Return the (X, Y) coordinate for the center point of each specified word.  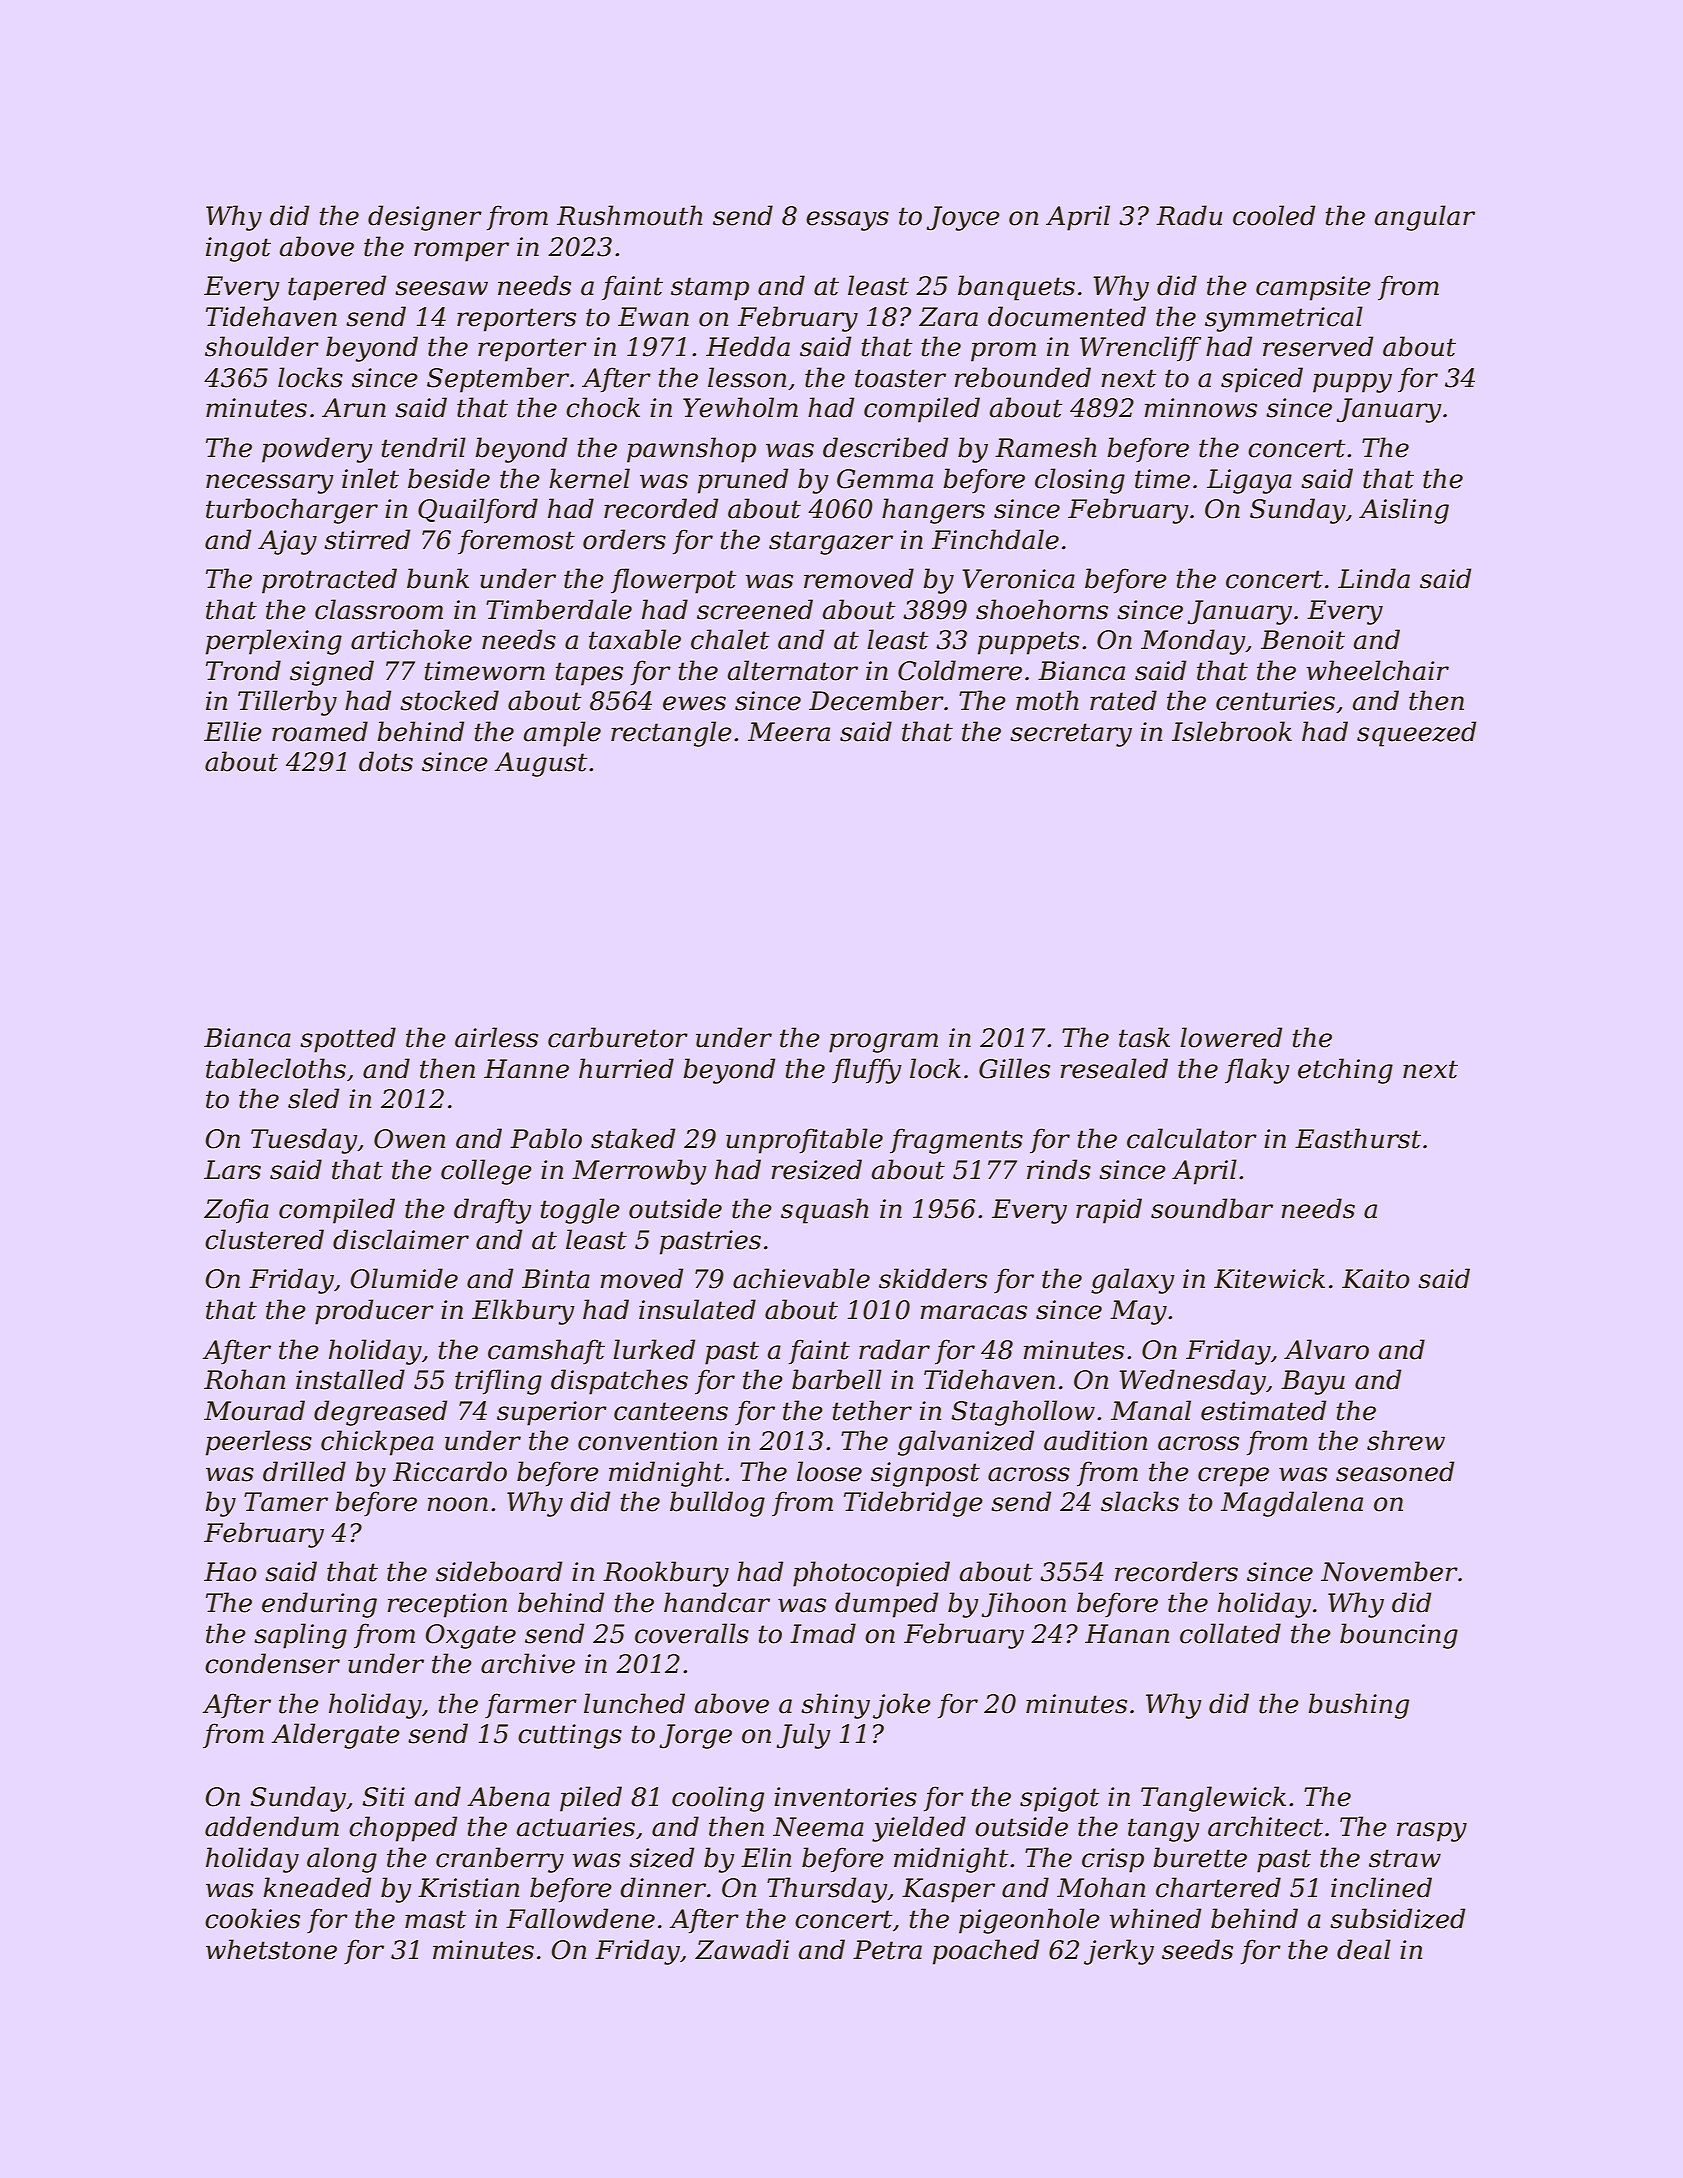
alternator (793, 670)
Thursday (827, 1890)
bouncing (1399, 1636)
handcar (717, 1602)
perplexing (274, 642)
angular (1425, 218)
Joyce (963, 218)
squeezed (1416, 734)
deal (1364, 1949)
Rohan (244, 1379)
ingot (238, 249)
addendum (272, 1826)
